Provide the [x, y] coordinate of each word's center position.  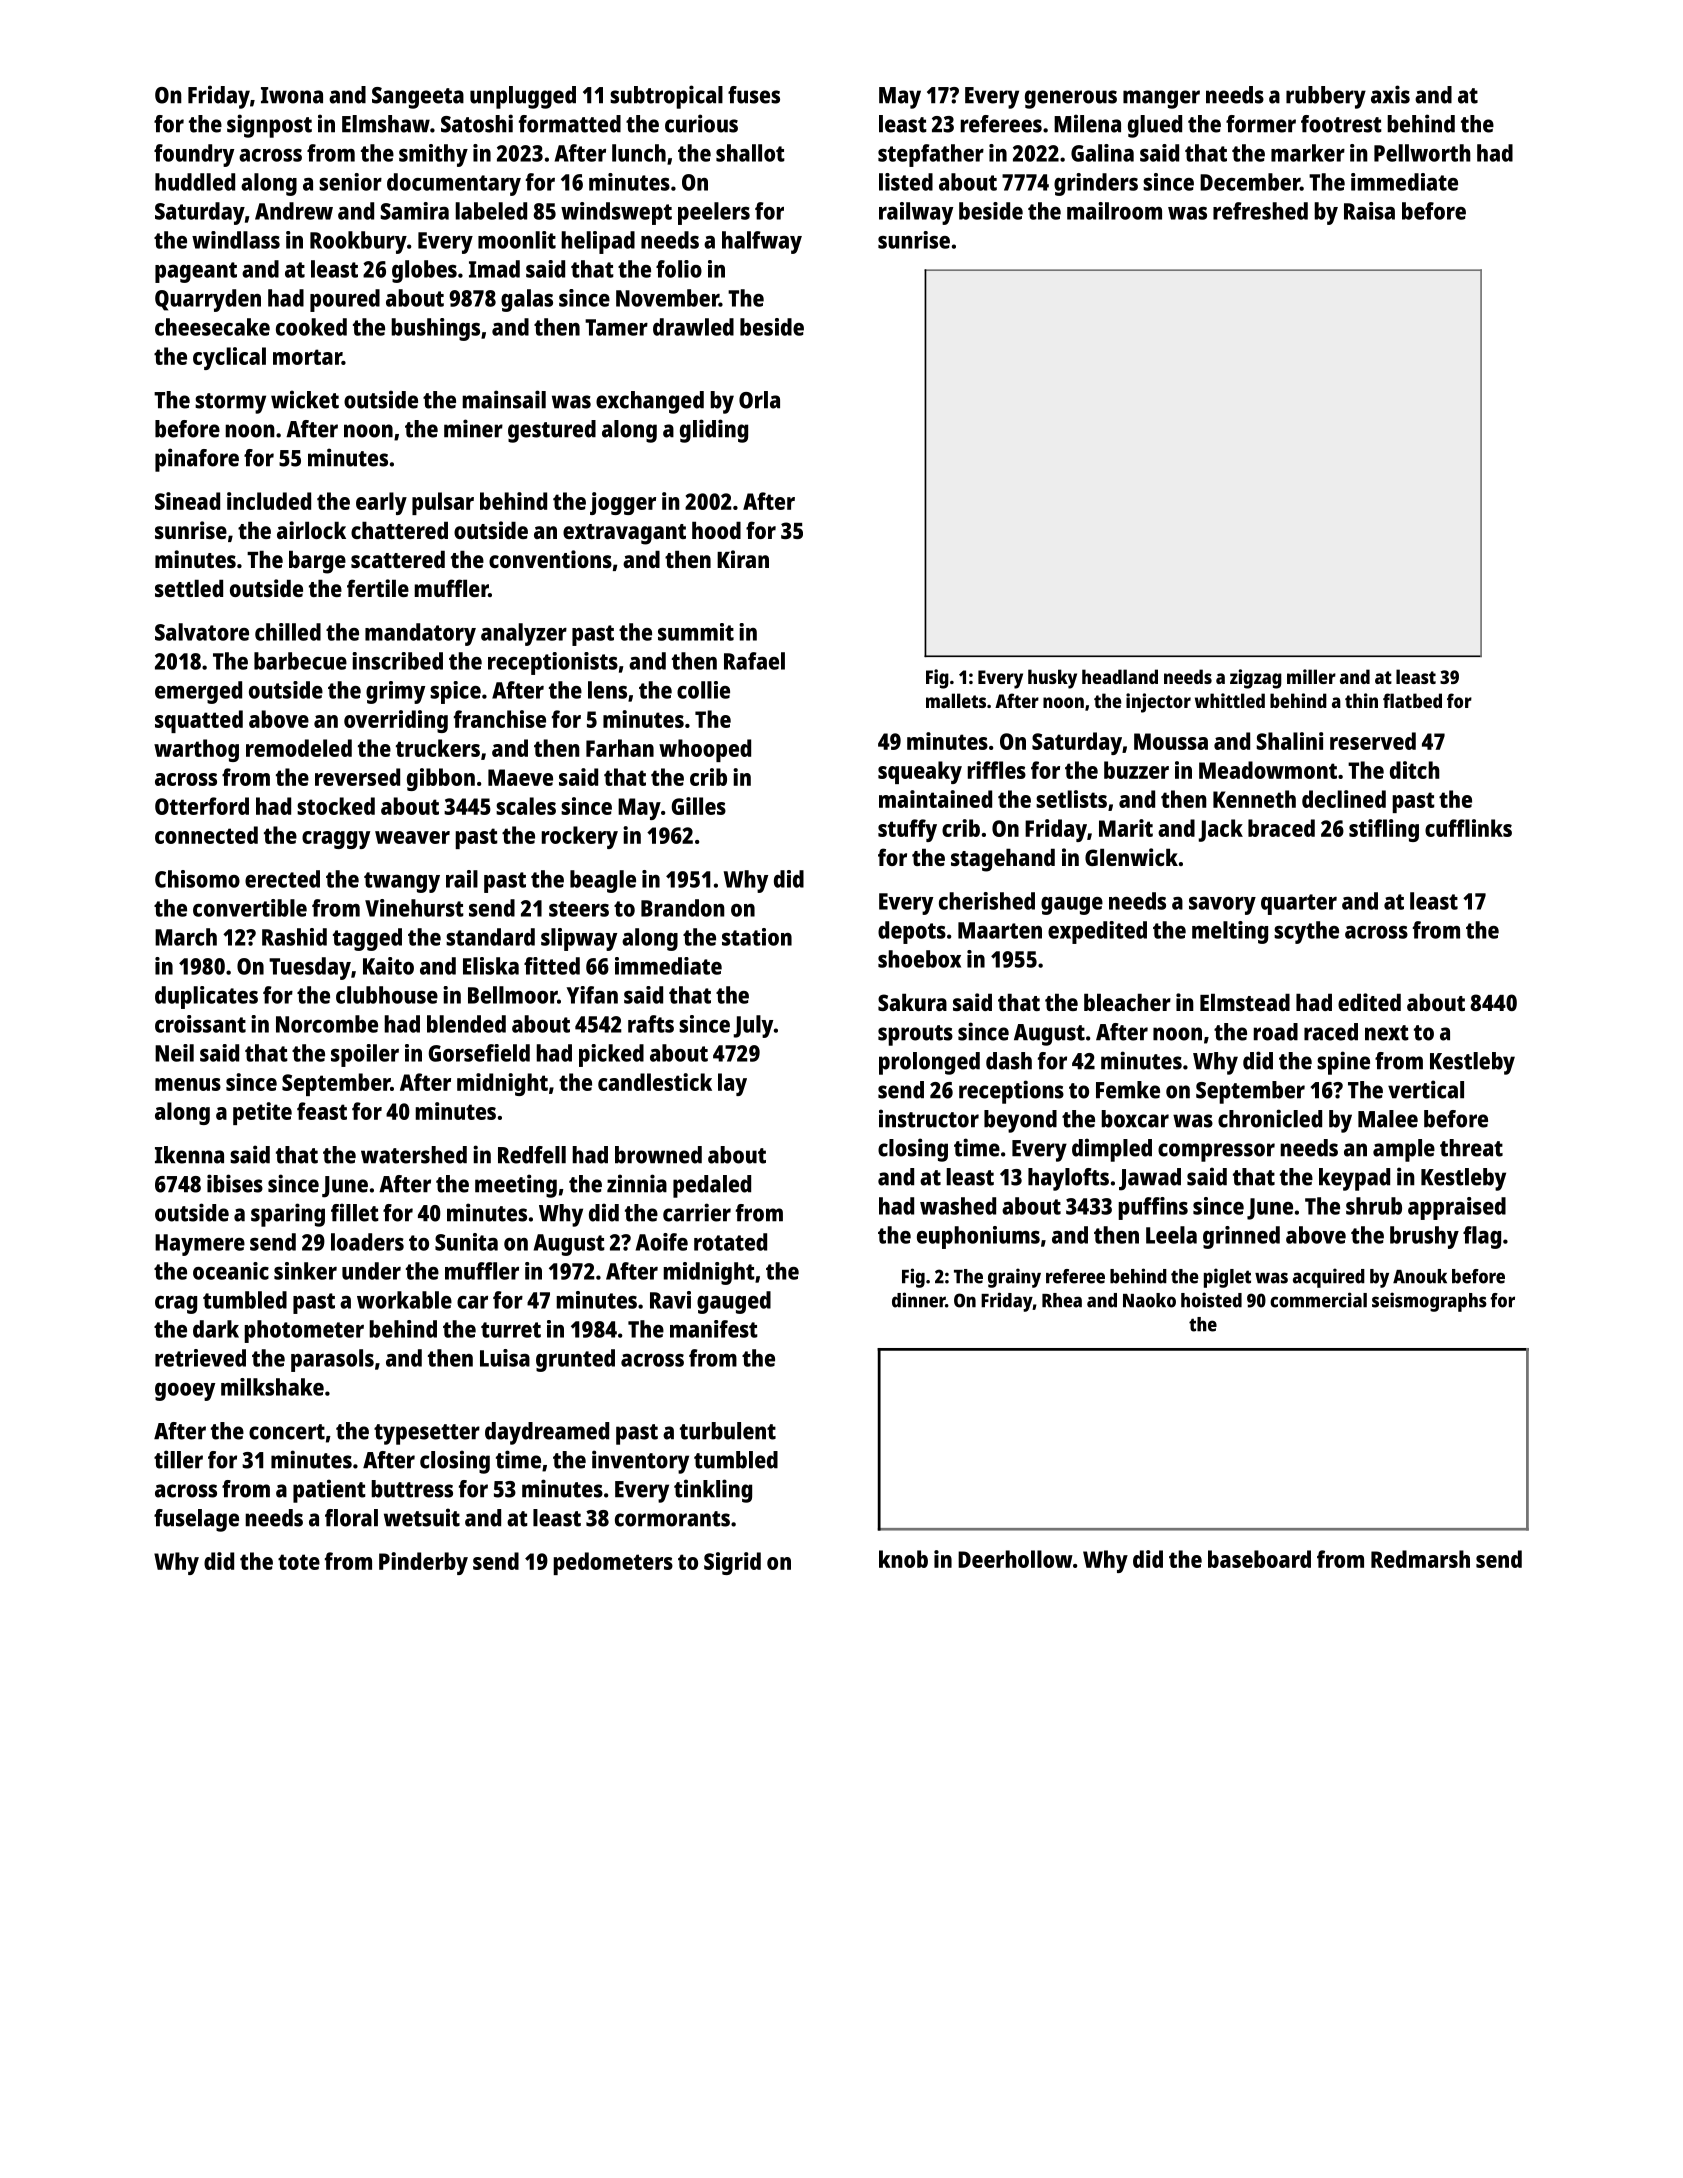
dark [216, 1329]
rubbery [1326, 97]
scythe [1306, 932]
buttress [412, 1489]
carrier [697, 1212]
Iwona [292, 95]
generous [1071, 99]
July [753, 1026]
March [186, 937]
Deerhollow [1015, 1559]
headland [1120, 676]
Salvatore [202, 632]
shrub [1374, 1206]
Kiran [743, 559]
